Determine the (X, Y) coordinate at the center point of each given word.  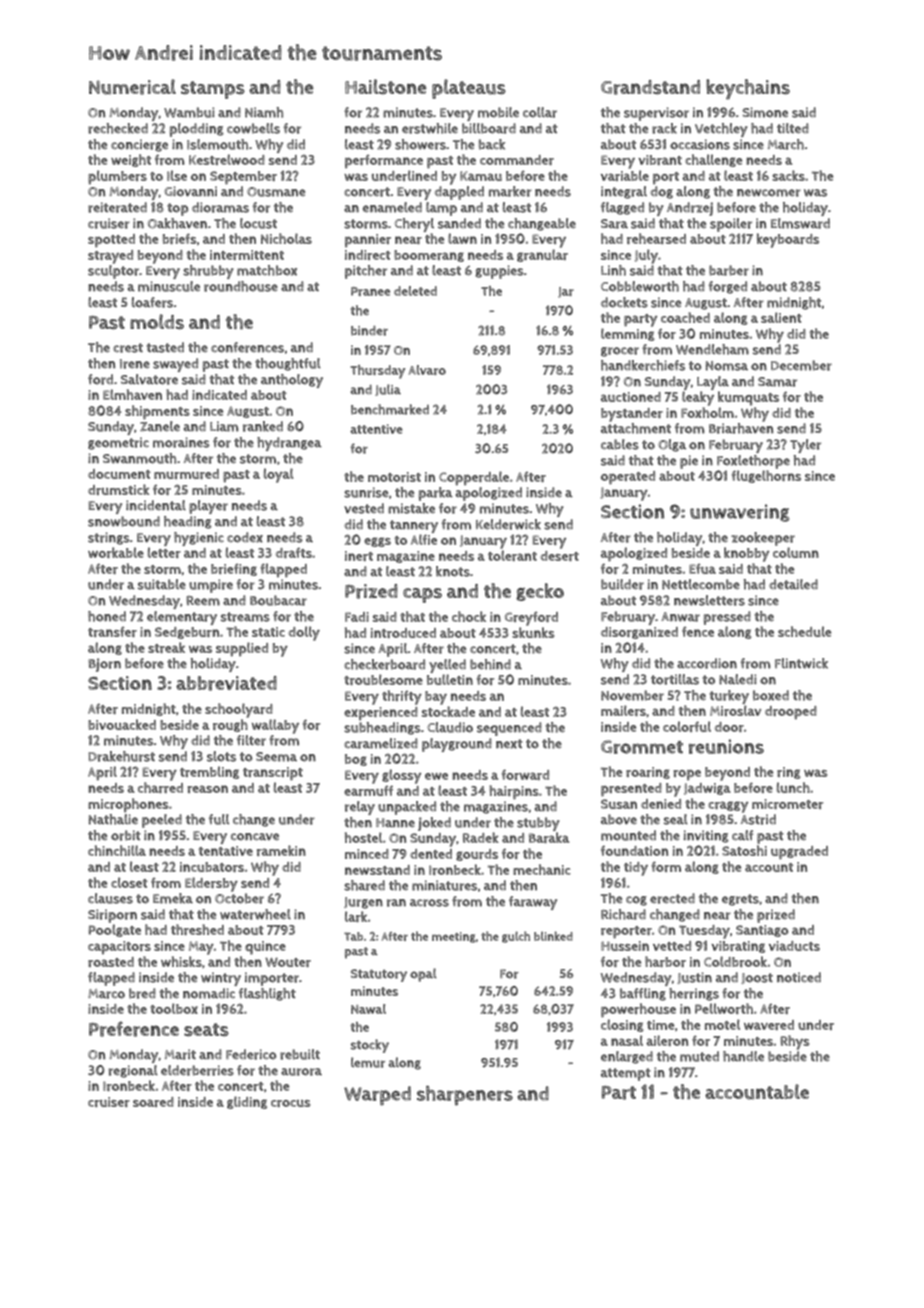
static (268, 632)
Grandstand (650, 87)
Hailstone (386, 87)
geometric (118, 443)
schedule (805, 631)
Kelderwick (508, 524)
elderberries (197, 1070)
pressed (727, 618)
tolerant (512, 555)
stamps (213, 90)
